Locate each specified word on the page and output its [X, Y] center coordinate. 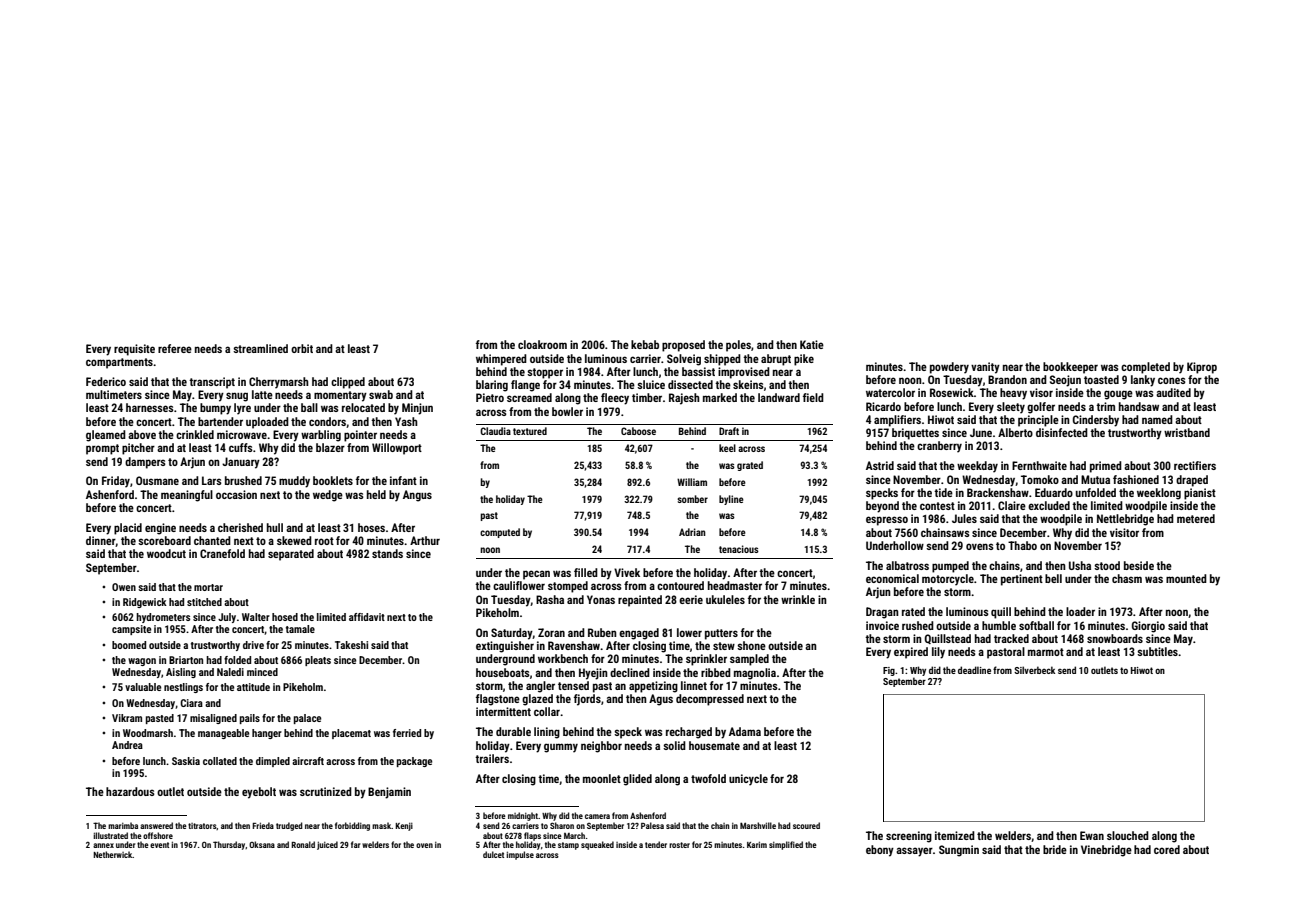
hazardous [130, 791]
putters [721, 634]
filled [586, 572]
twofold [708, 778]
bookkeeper [1070, 368]
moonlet [602, 778]
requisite [134, 350]
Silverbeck [1034, 670]
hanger [267, 734]
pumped [950, 567]
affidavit [367, 617]
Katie [812, 344]
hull [275, 527]
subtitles [1157, 651]
